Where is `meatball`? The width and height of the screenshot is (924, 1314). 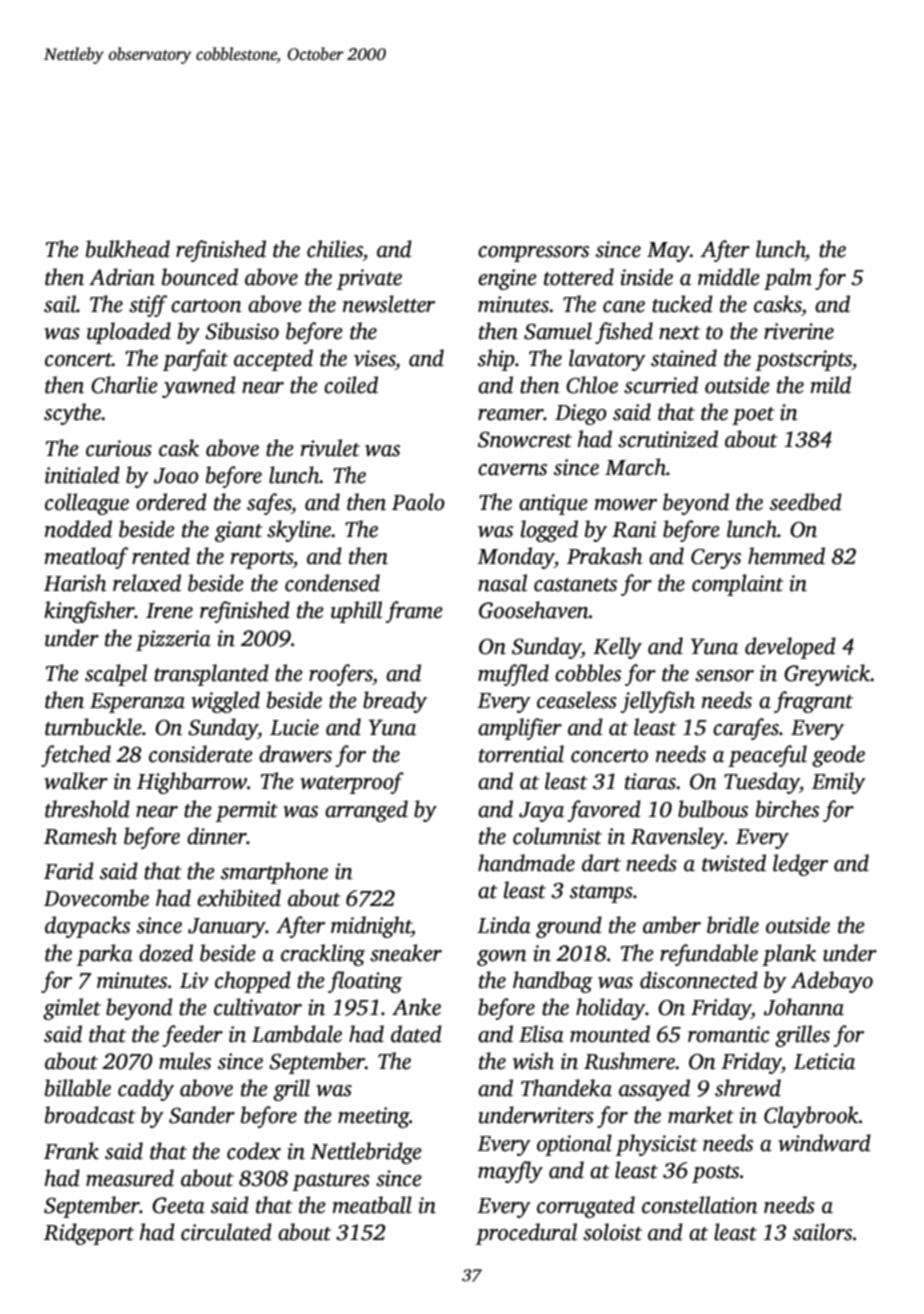
meatball is located at coordinates (372, 1205).
